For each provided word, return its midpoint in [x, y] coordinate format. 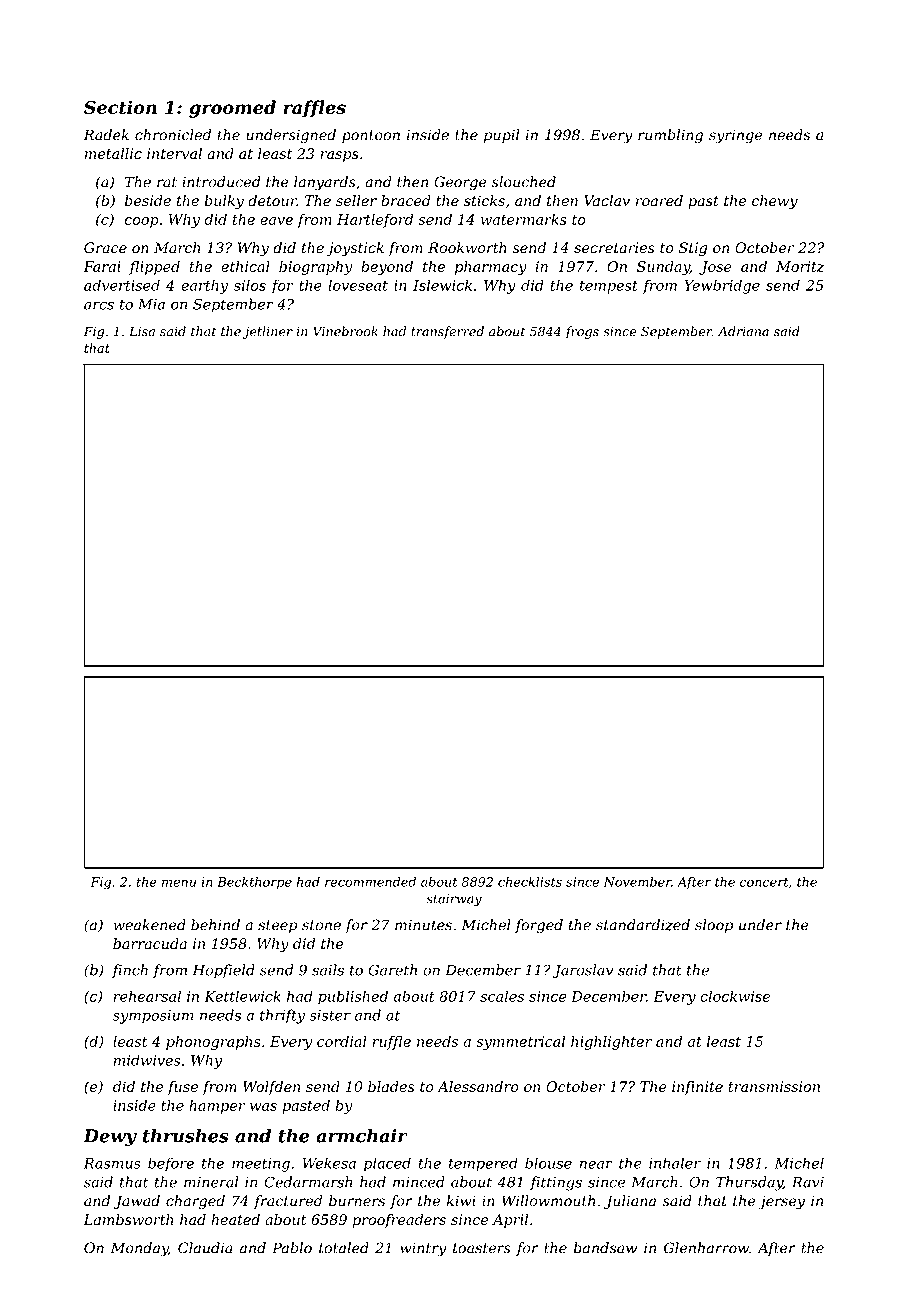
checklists [530, 882]
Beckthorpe [254, 883]
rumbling [670, 136]
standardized [643, 925]
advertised [122, 285]
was [263, 1107]
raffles [314, 109]
